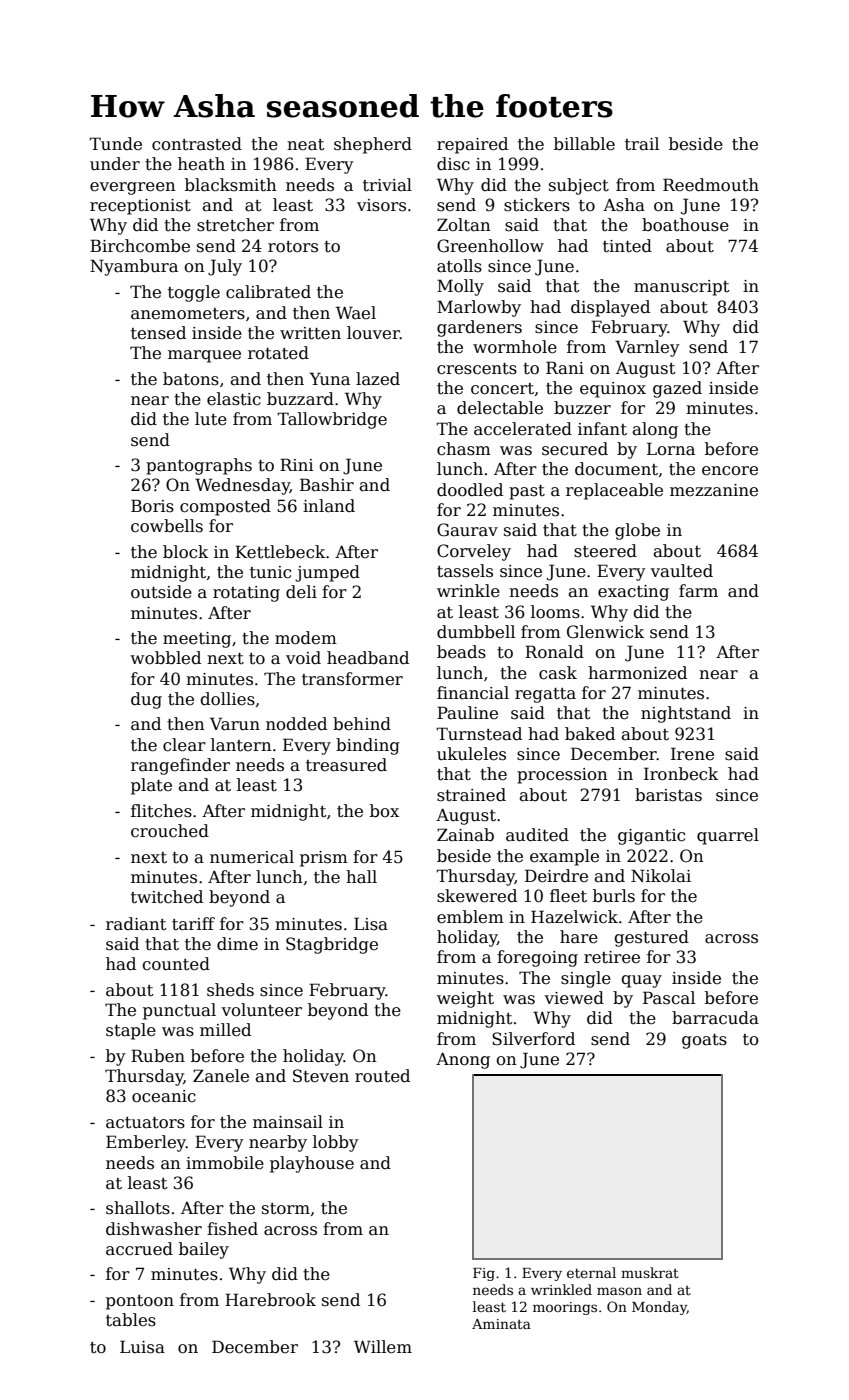 This document has width=849, height=1400. What do you see at coordinates (151, 786) in the document?
I see `plate` at bounding box center [151, 786].
